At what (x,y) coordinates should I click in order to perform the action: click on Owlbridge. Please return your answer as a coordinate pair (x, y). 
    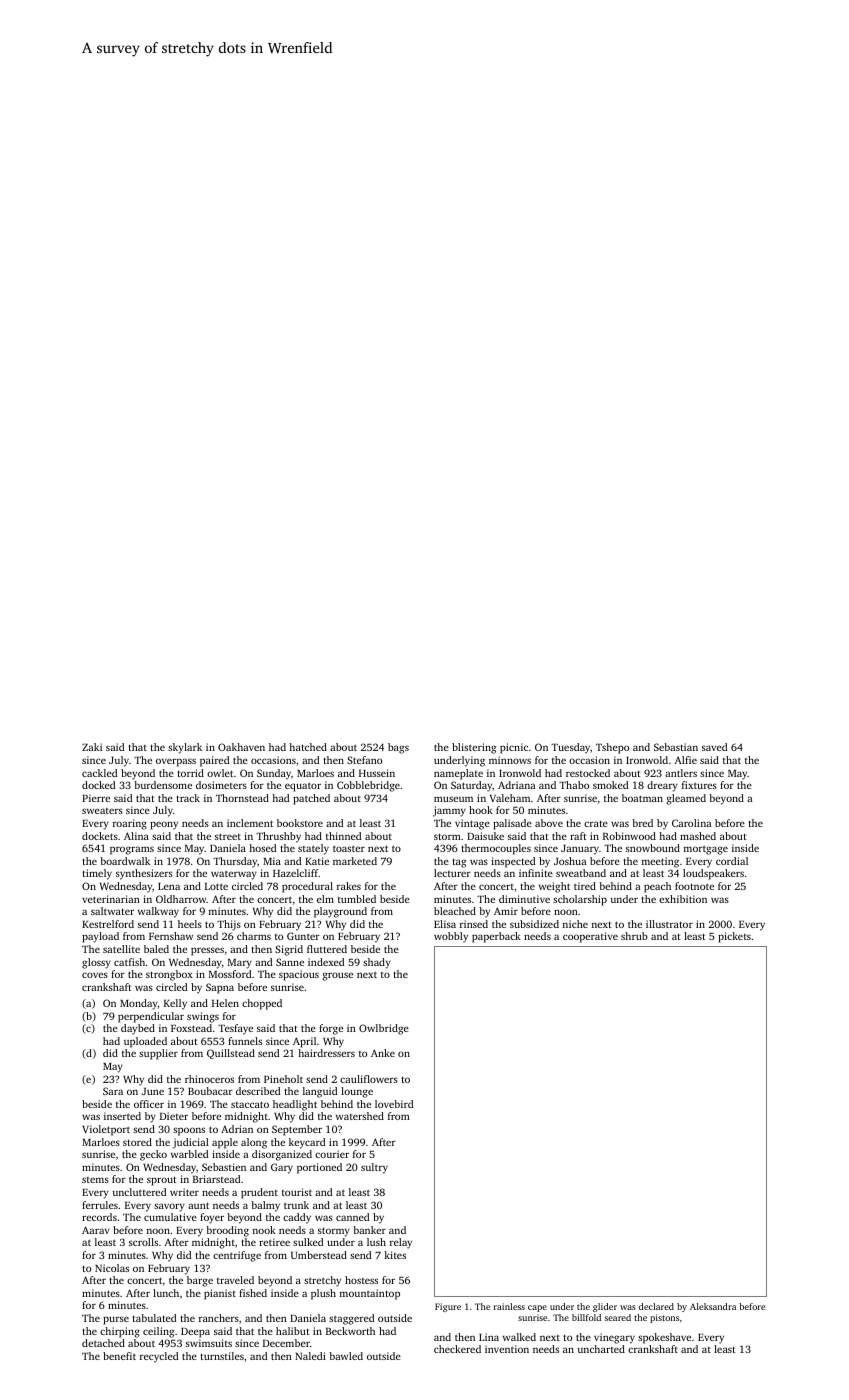
    Looking at the image, I should click on (384, 1029).
